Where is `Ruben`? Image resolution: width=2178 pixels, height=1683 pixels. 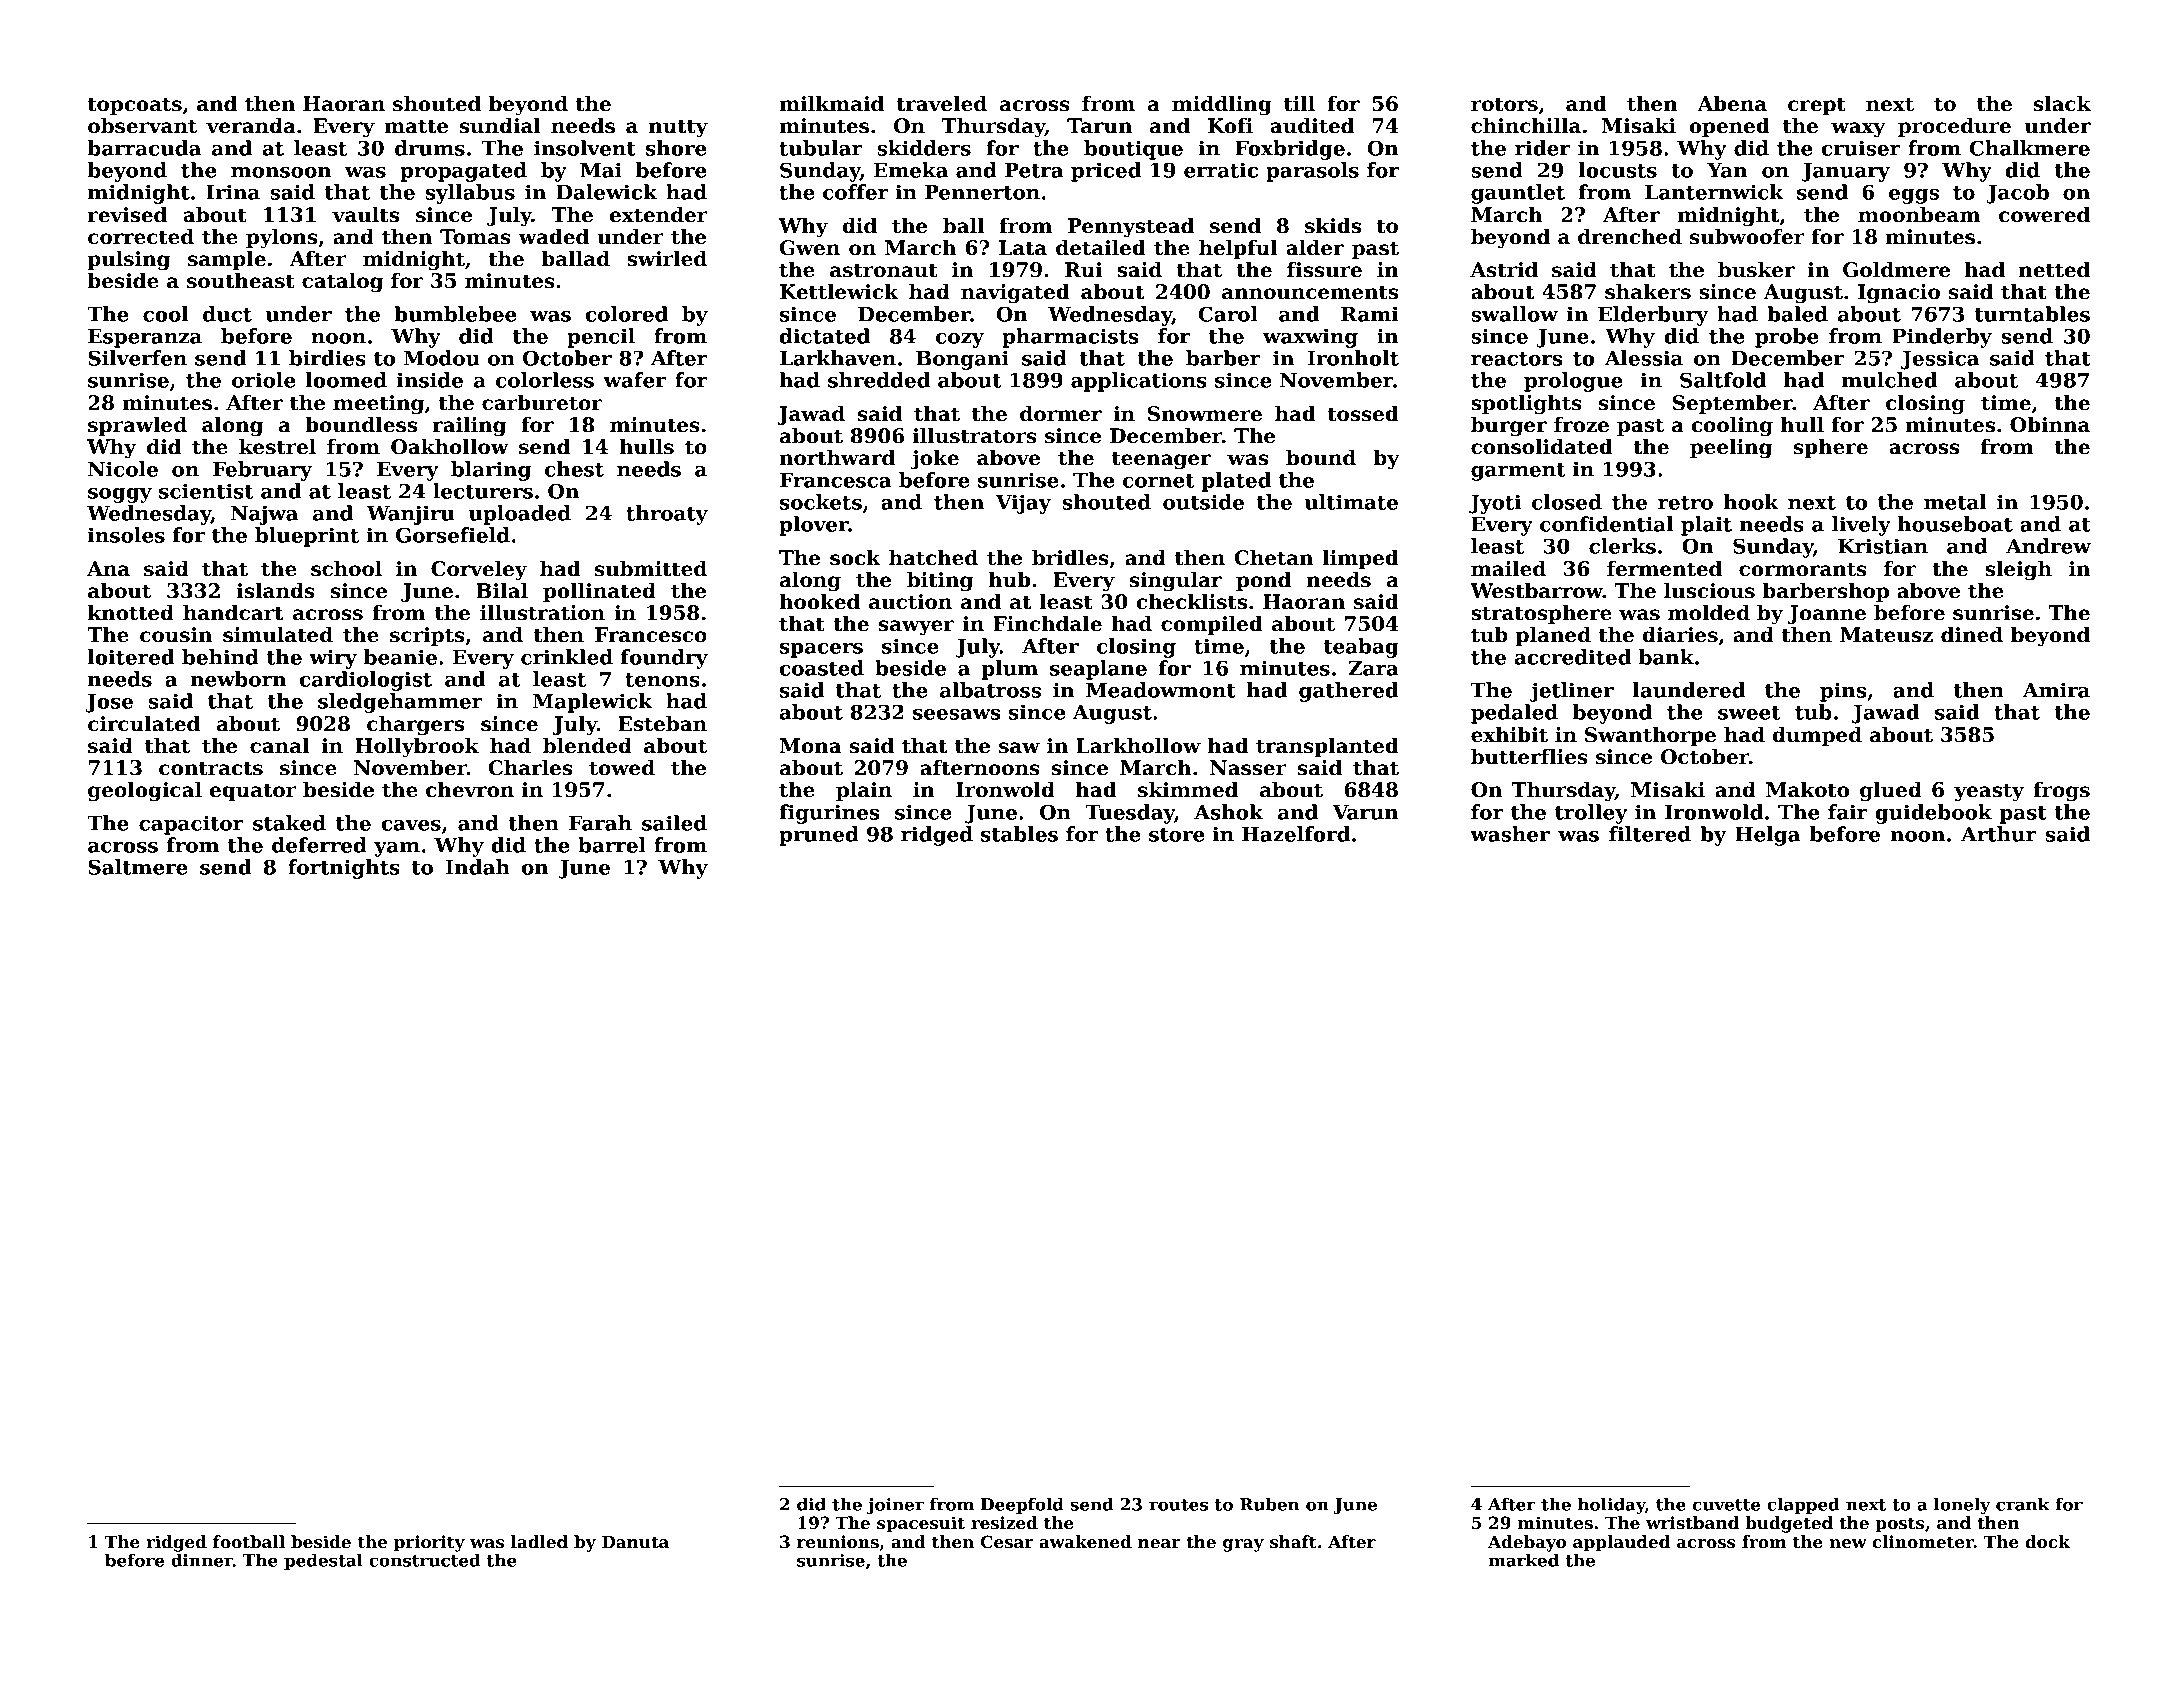
Ruben is located at coordinates (1270, 1504).
